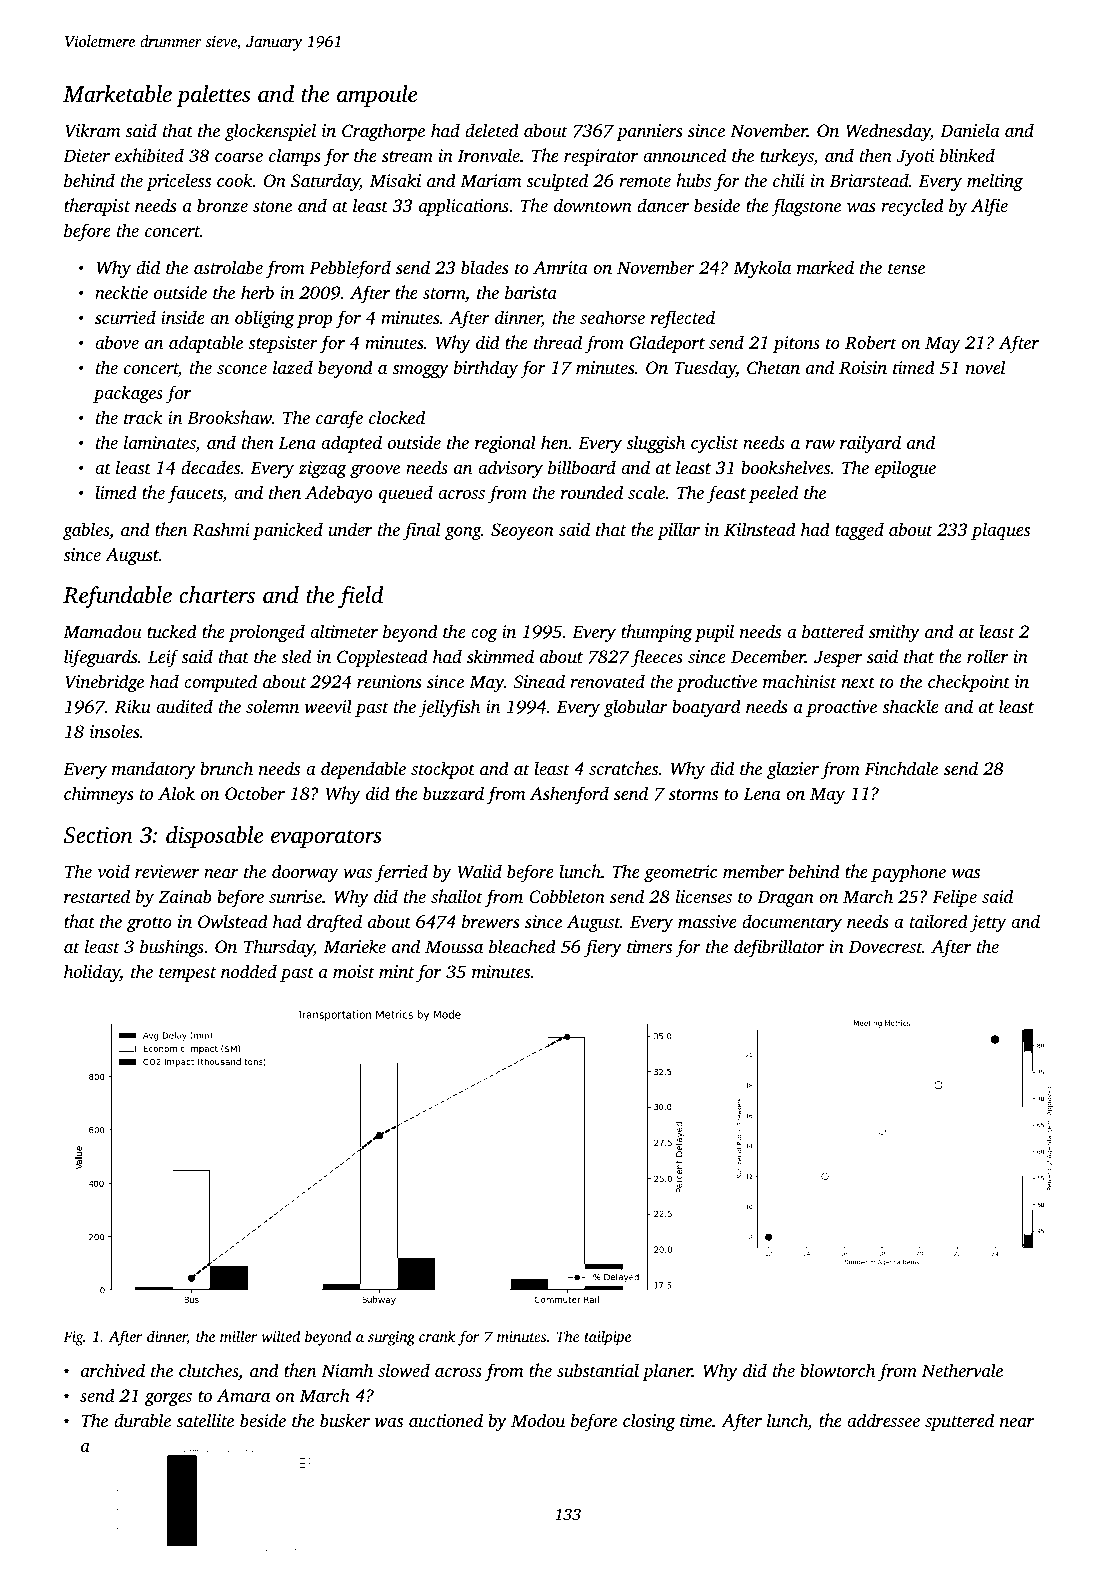  Describe the element at coordinates (117, 597) in the screenshot. I see `Refundable` at that location.
